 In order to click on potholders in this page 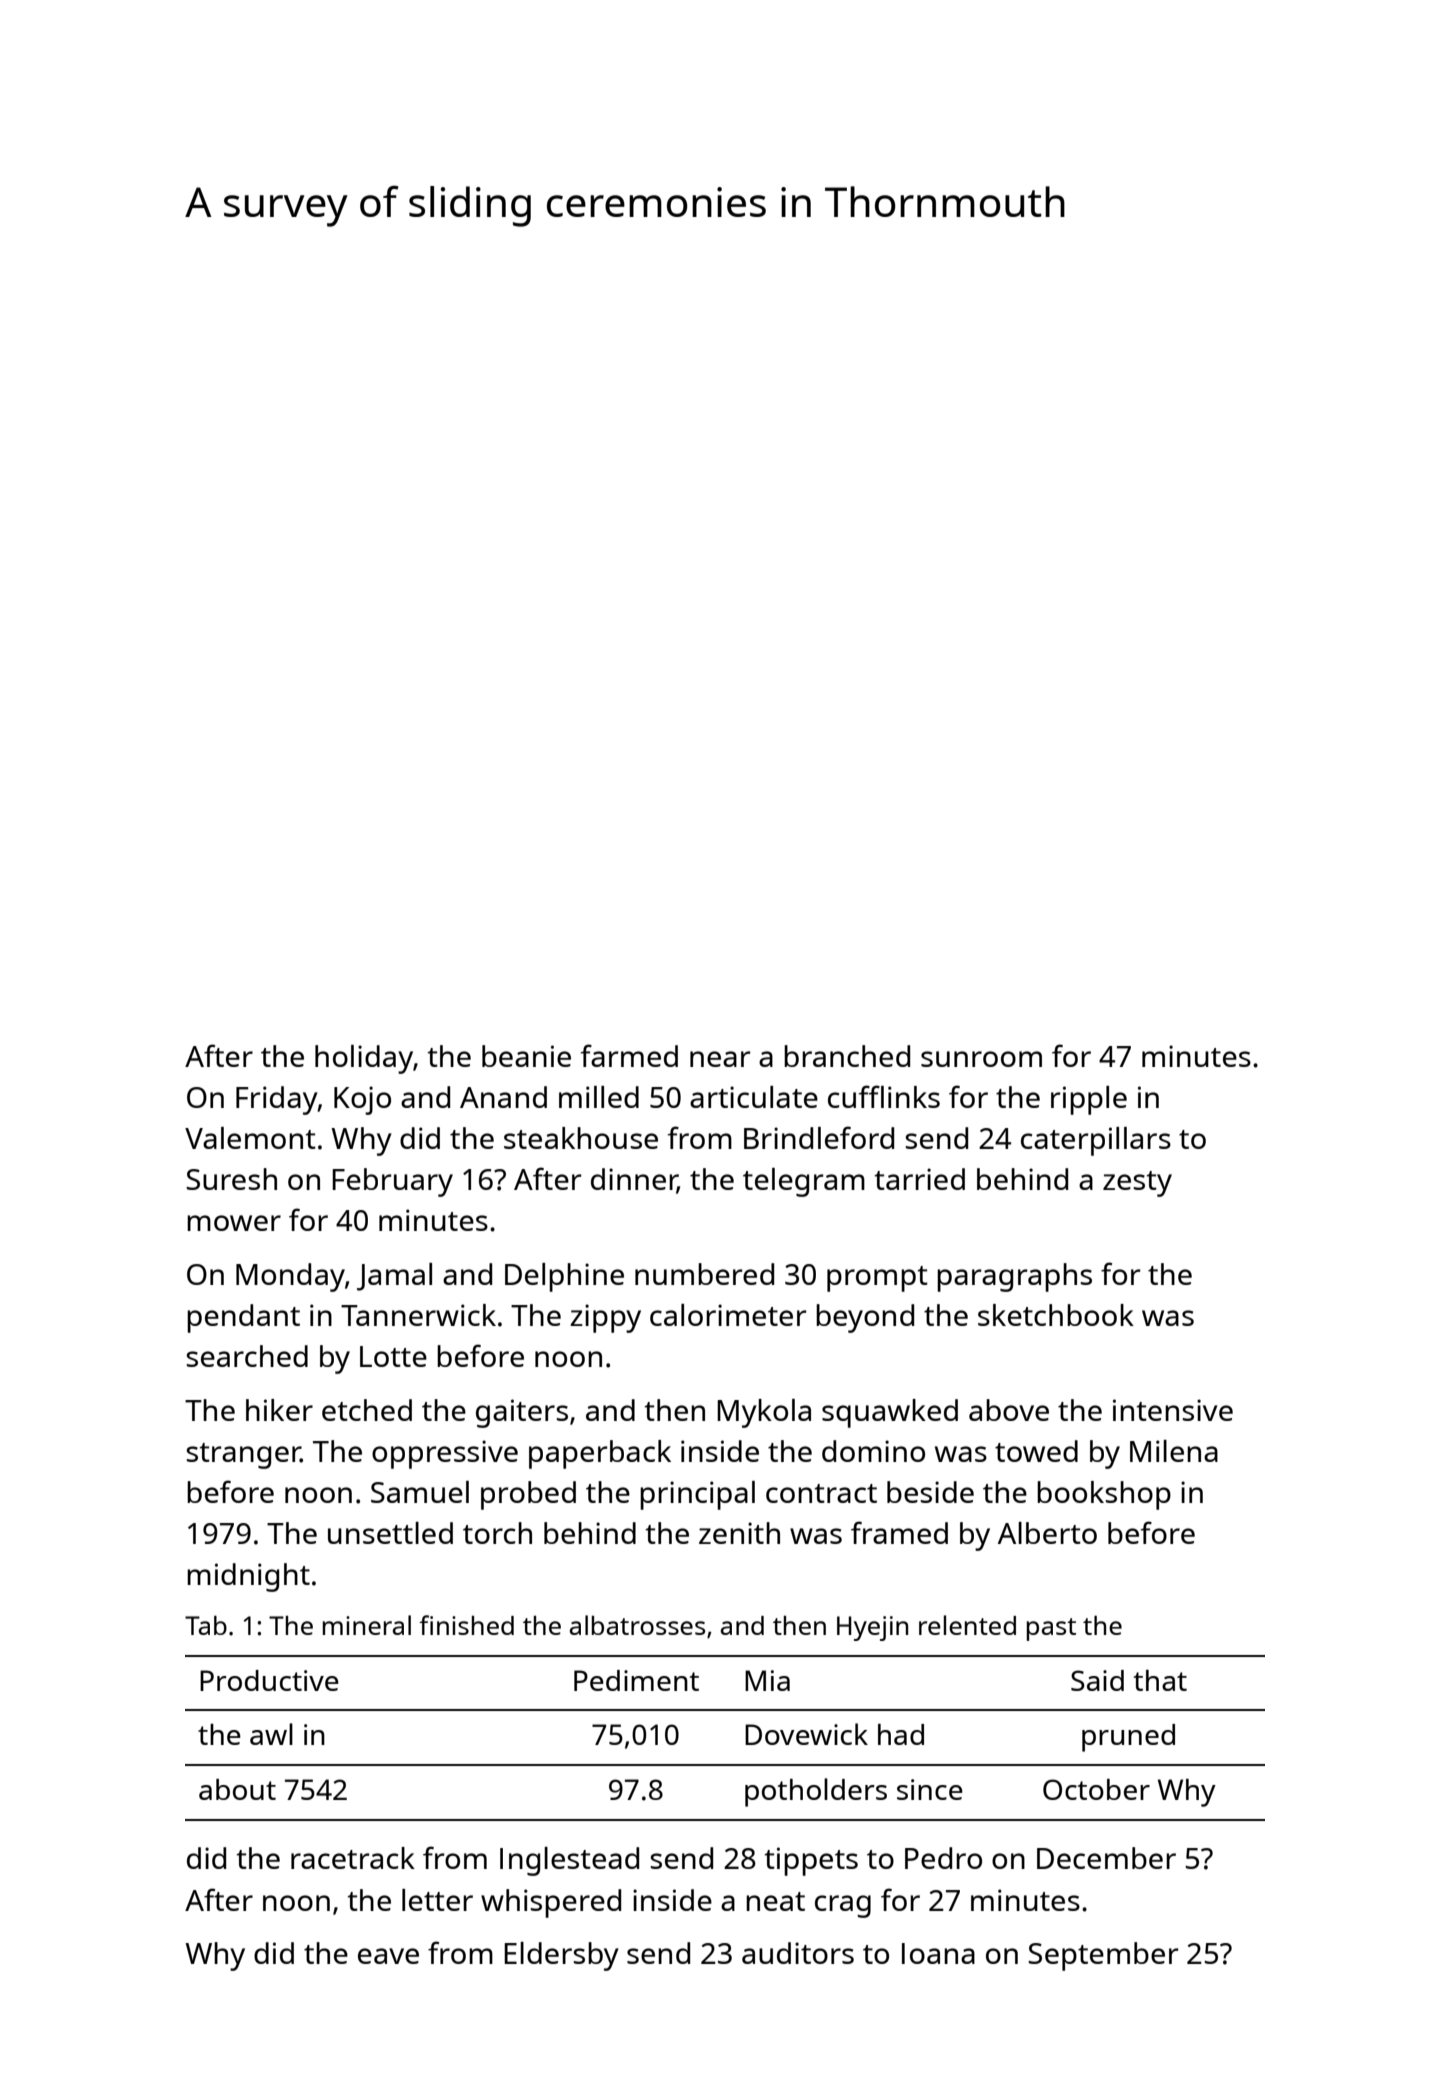, I will do `click(816, 1792)`.
